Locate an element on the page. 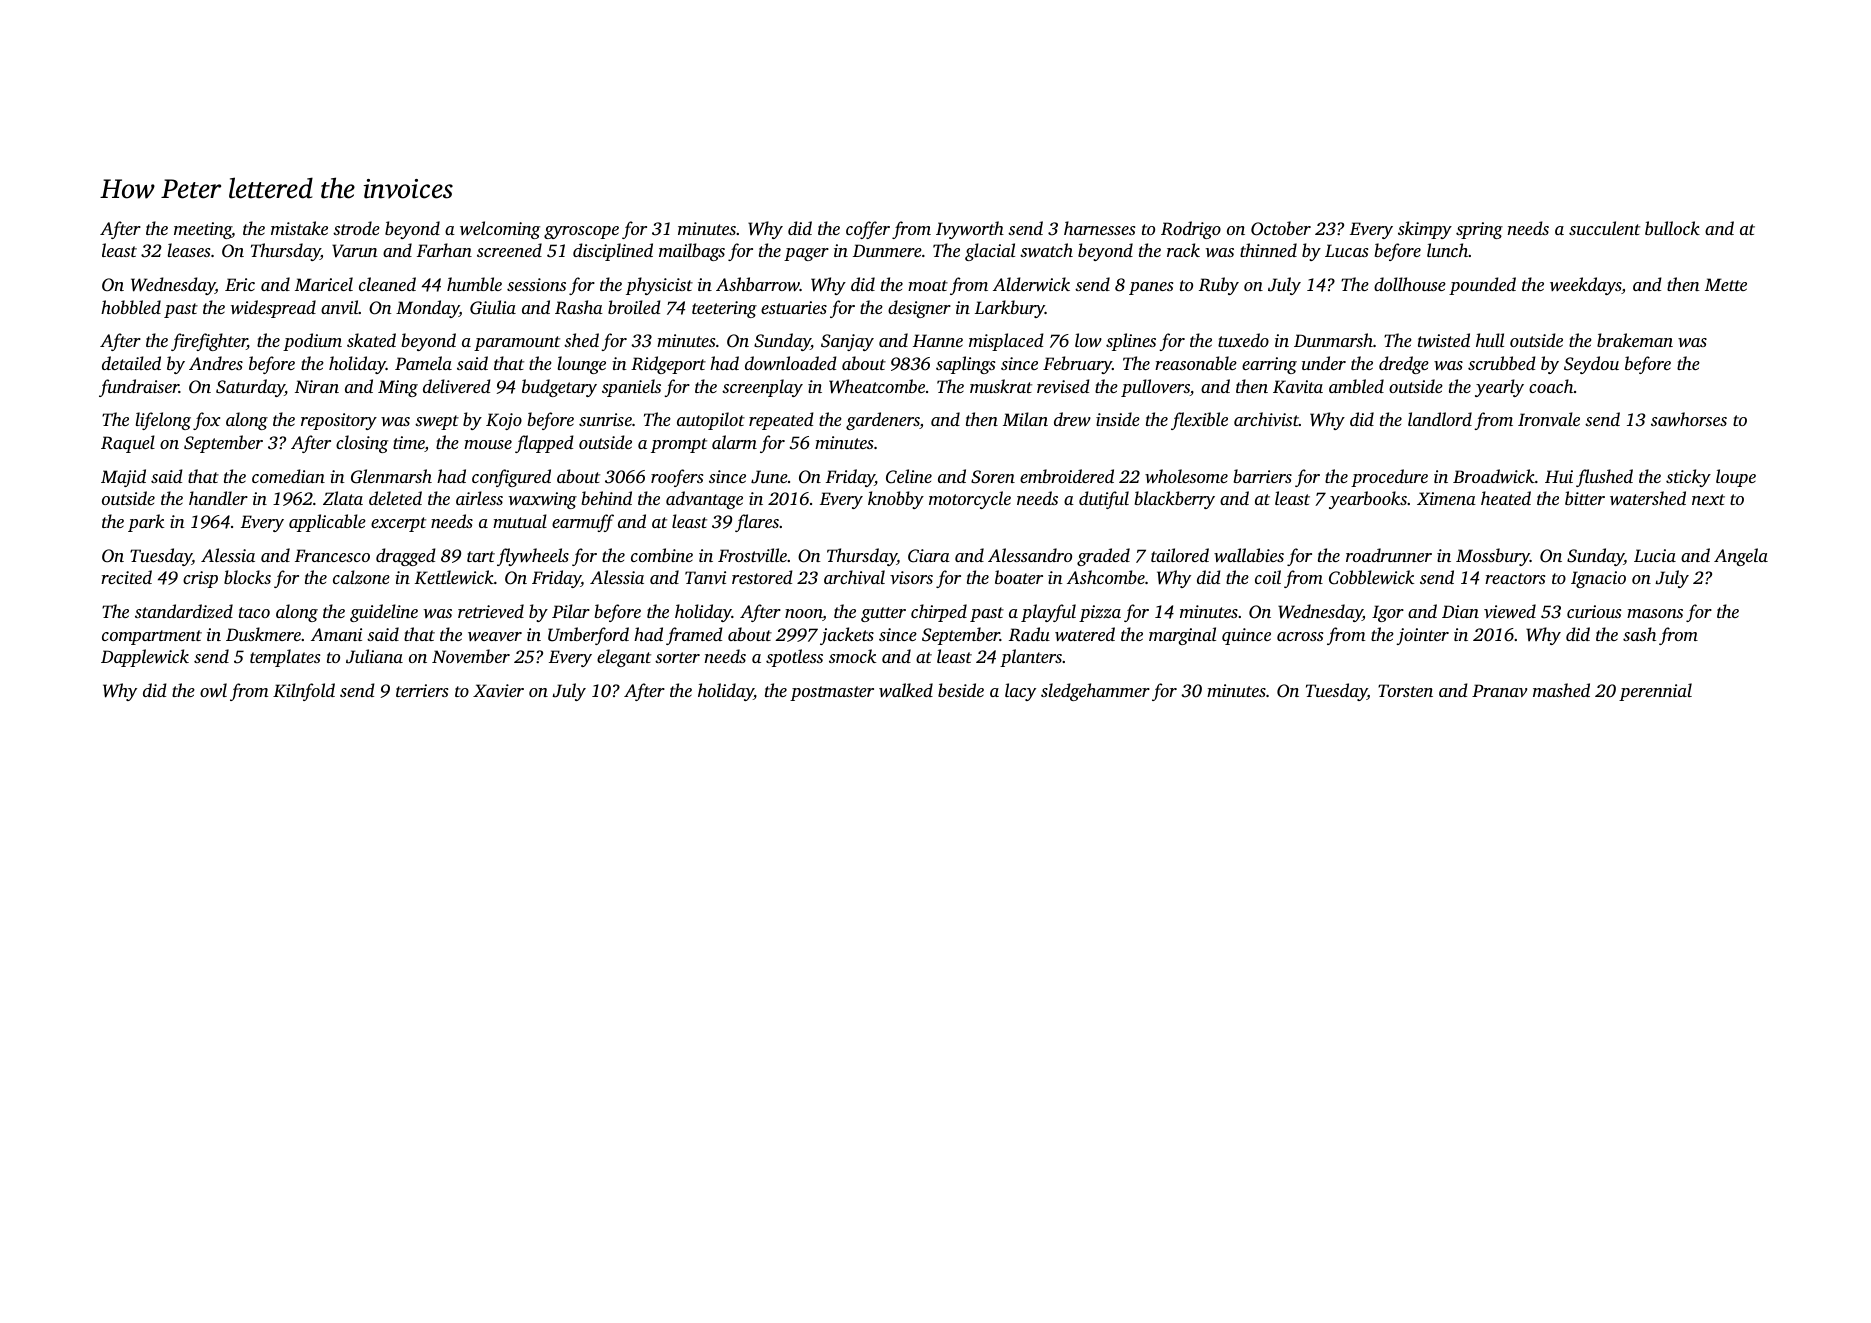  bitter is located at coordinates (1585, 498).
